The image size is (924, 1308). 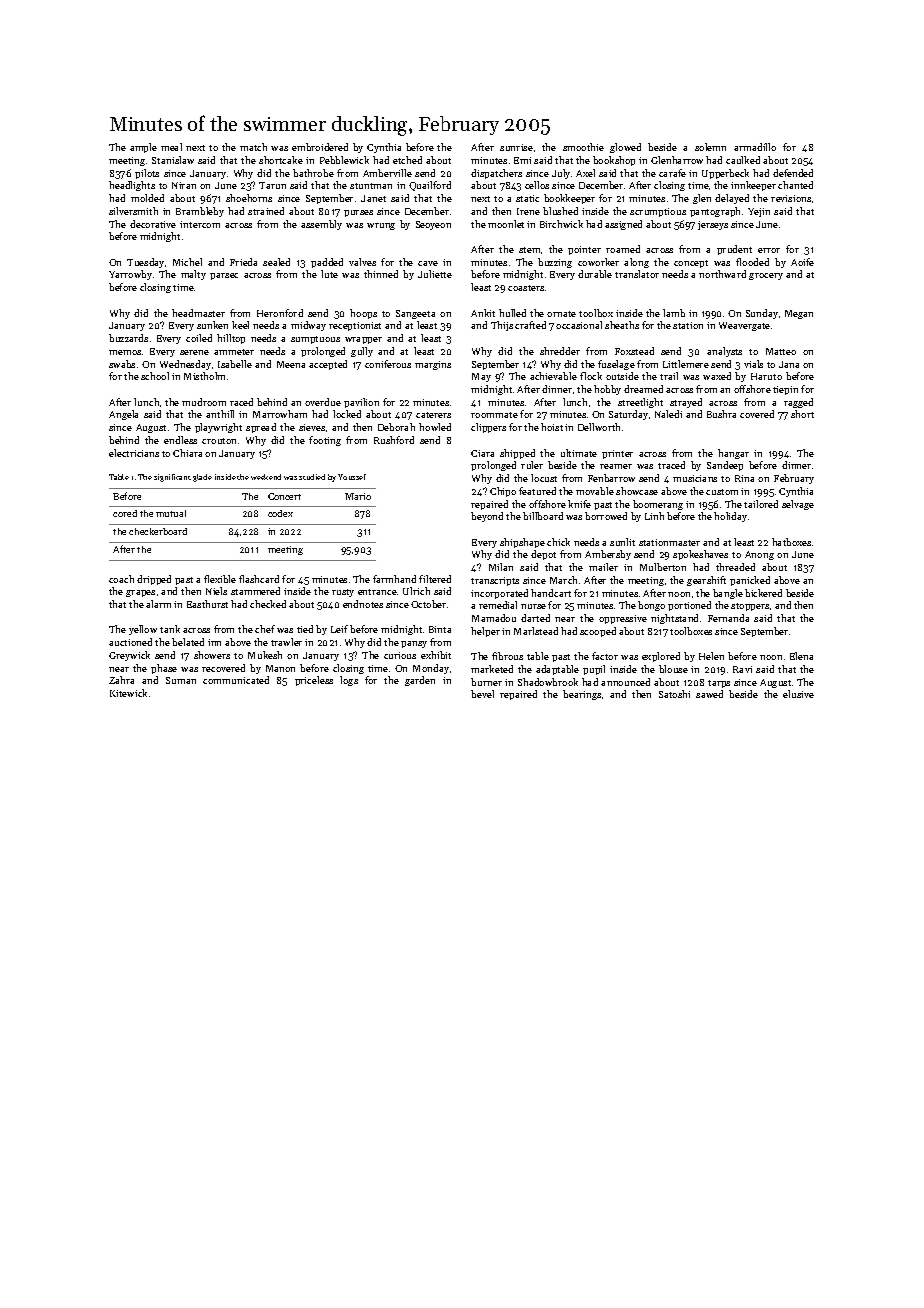 What do you see at coordinates (172, 478) in the screenshot?
I see `significant` at bounding box center [172, 478].
